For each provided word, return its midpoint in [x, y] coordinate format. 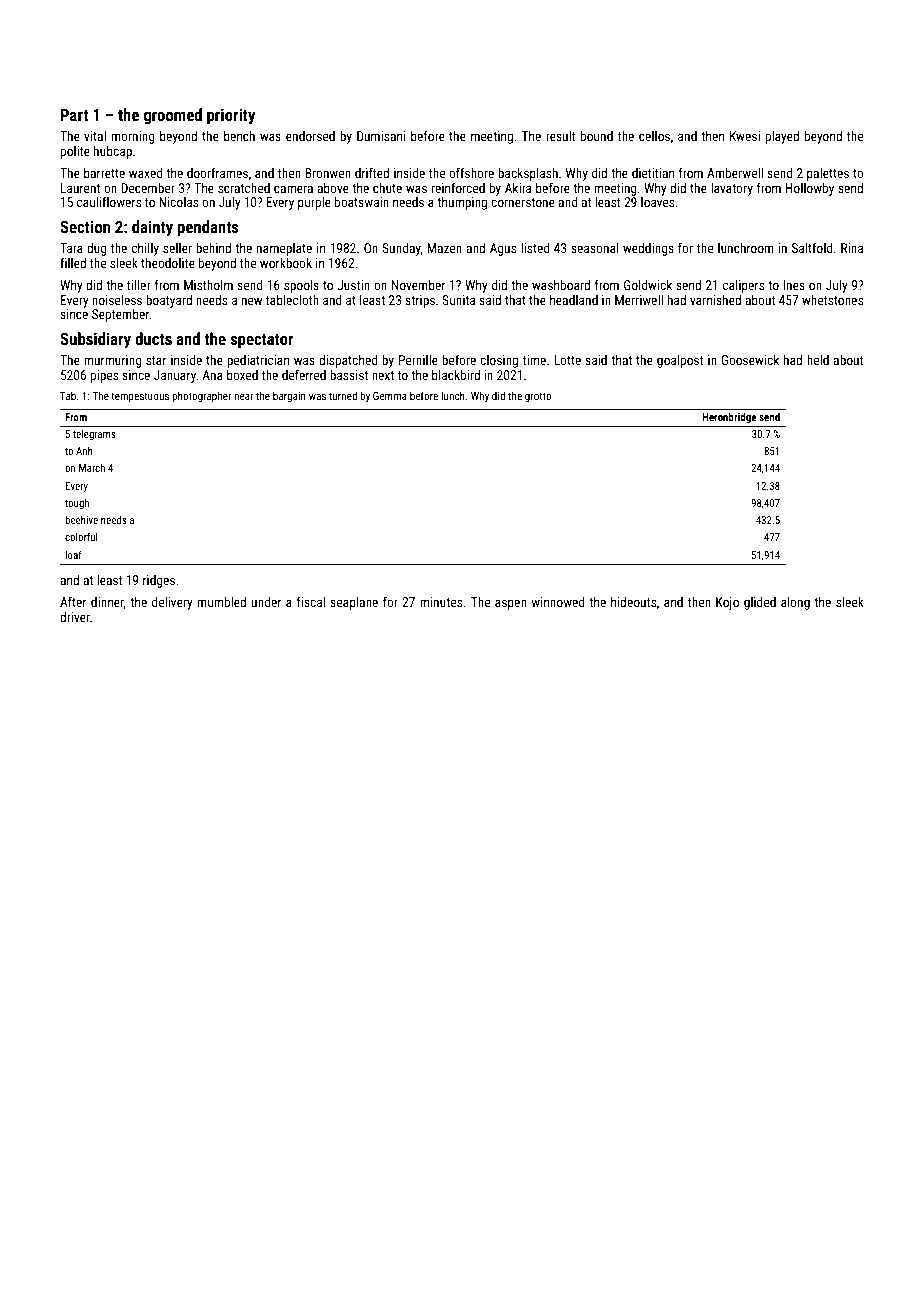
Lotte [567, 360]
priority [231, 116]
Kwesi [745, 136]
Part [74, 115]
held [818, 360]
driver [75, 617]
